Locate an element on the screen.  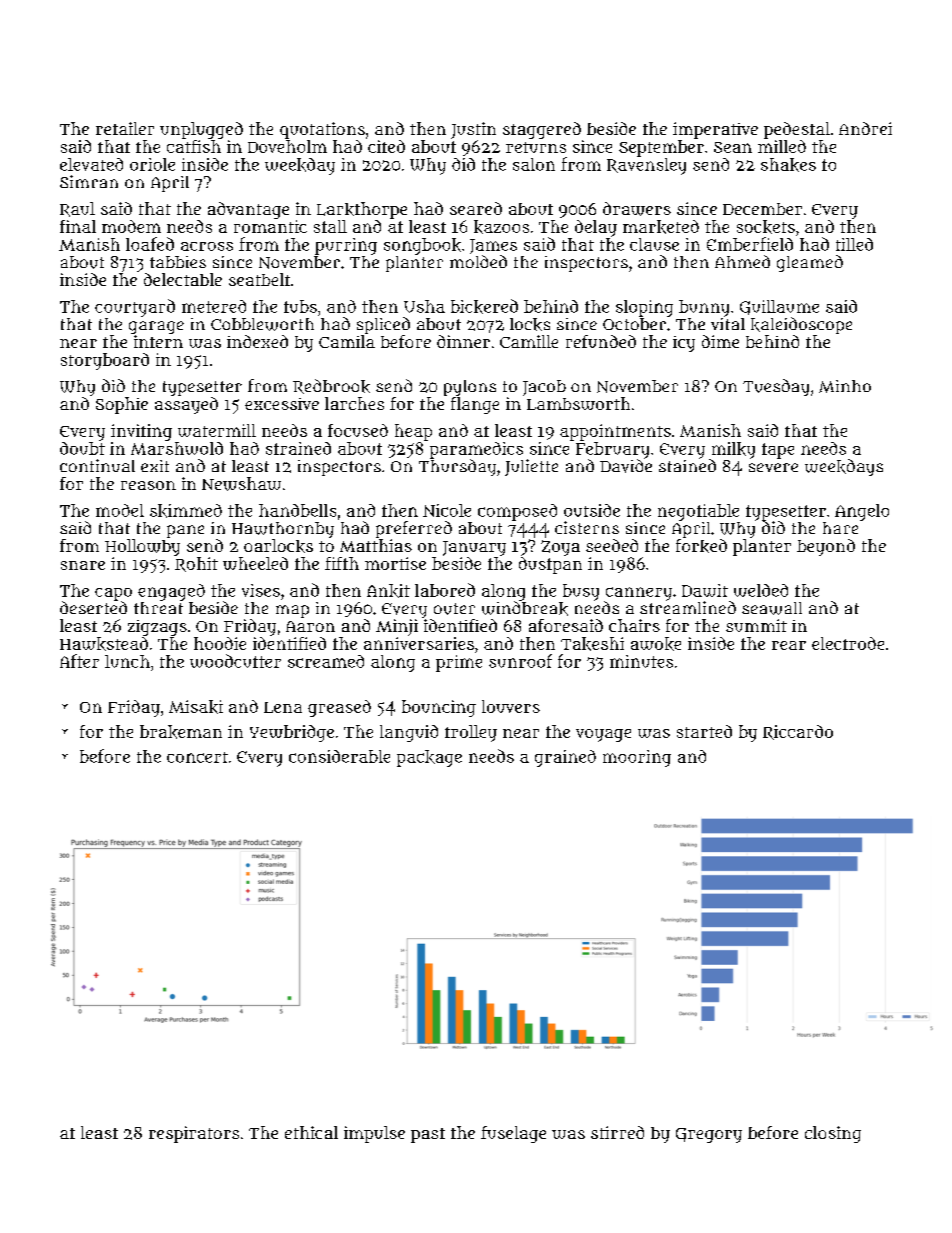
engaged is located at coordinates (171, 592).
